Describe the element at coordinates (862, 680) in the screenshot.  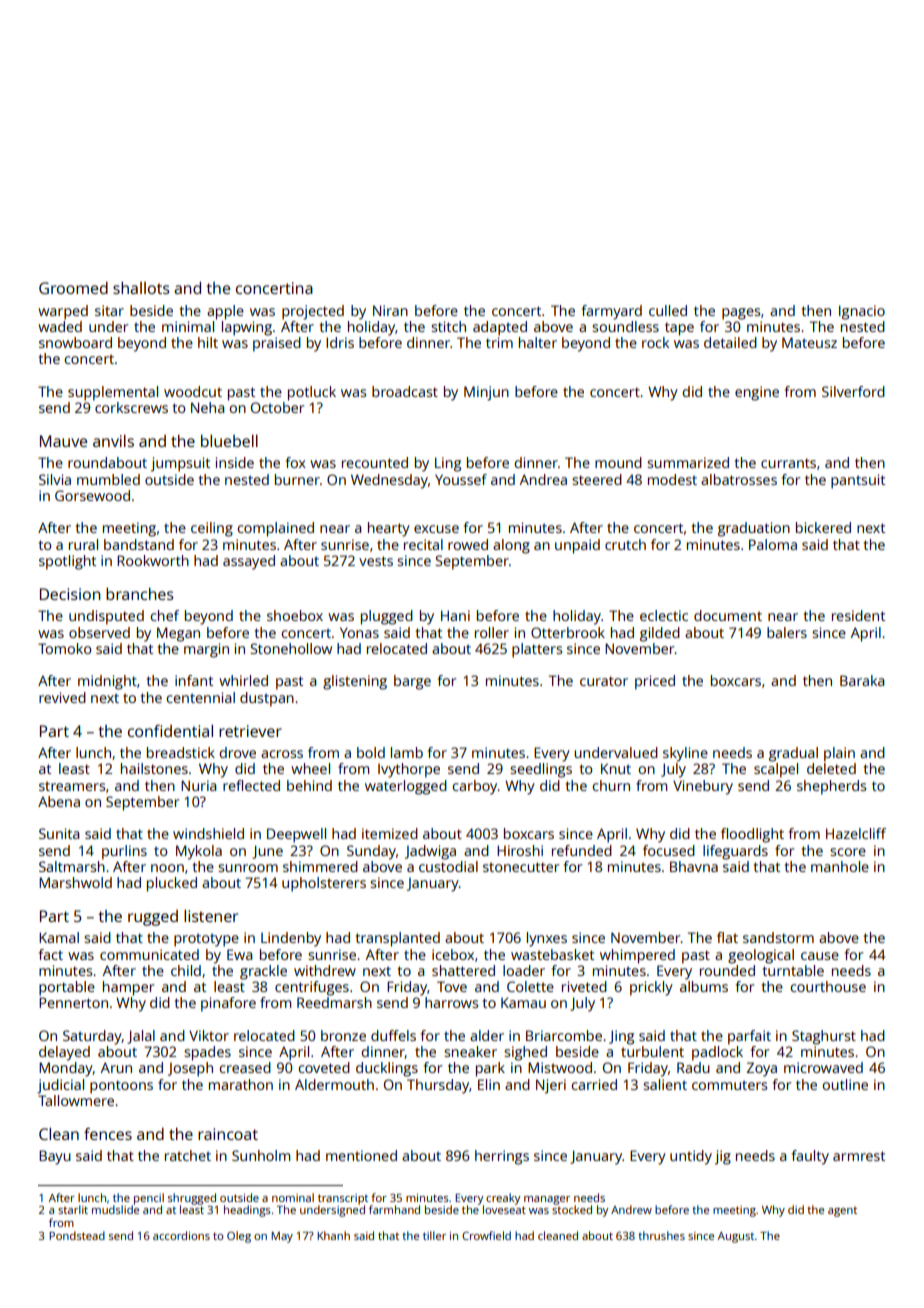
I see `Baraka` at that location.
